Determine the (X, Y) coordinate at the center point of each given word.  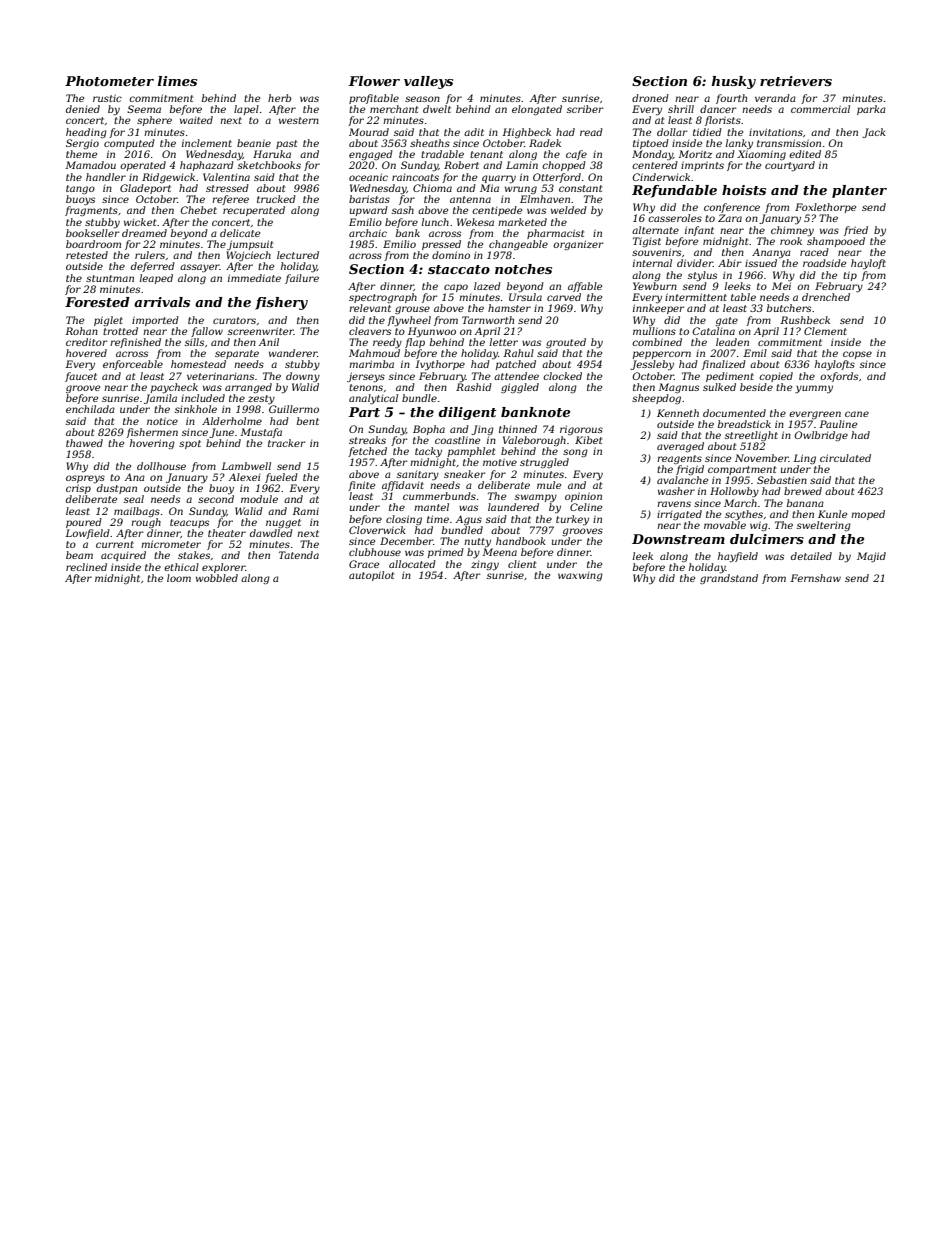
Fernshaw (815, 578)
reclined (86, 567)
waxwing (580, 576)
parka (871, 110)
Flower (374, 81)
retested (87, 255)
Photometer (109, 81)
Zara (730, 218)
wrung (521, 190)
